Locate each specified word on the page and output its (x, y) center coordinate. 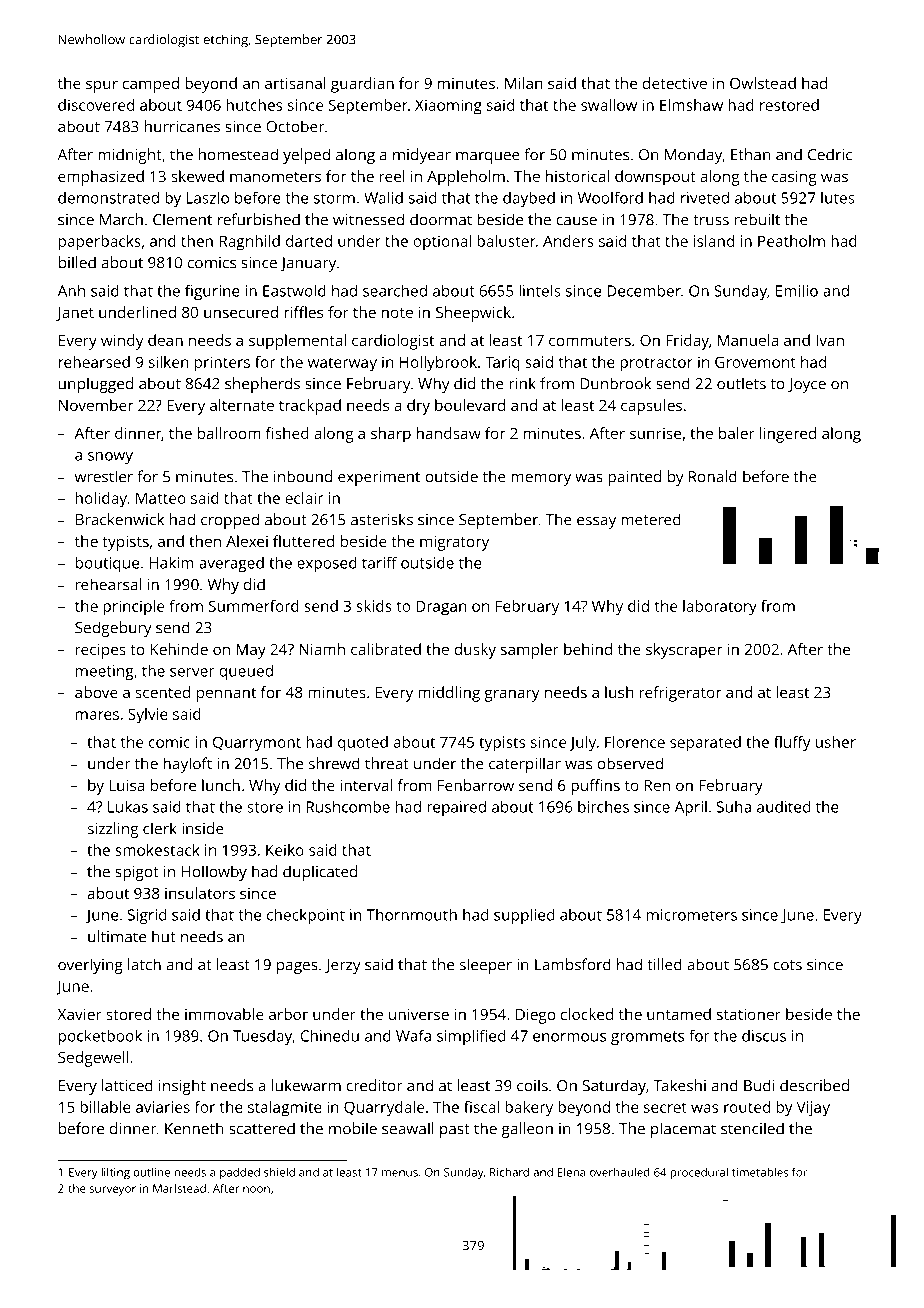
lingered (788, 435)
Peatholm (791, 241)
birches (603, 807)
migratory (454, 543)
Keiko (285, 850)
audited (783, 807)
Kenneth (194, 1128)
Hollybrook (438, 364)
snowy (110, 458)
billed (77, 262)
